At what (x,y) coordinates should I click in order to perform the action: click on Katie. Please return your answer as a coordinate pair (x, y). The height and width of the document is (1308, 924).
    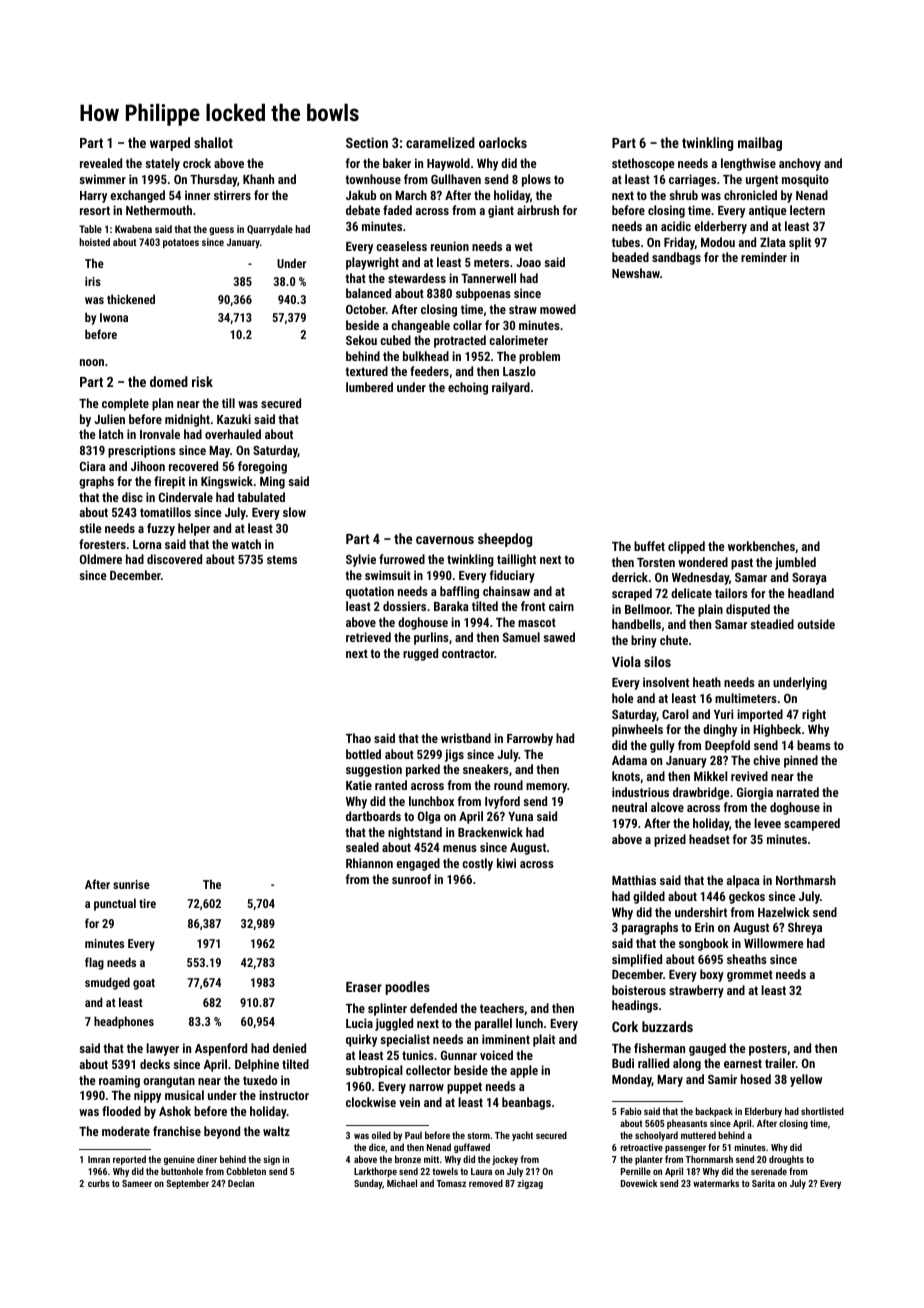
    Looking at the image, I should click on (359, 785).
